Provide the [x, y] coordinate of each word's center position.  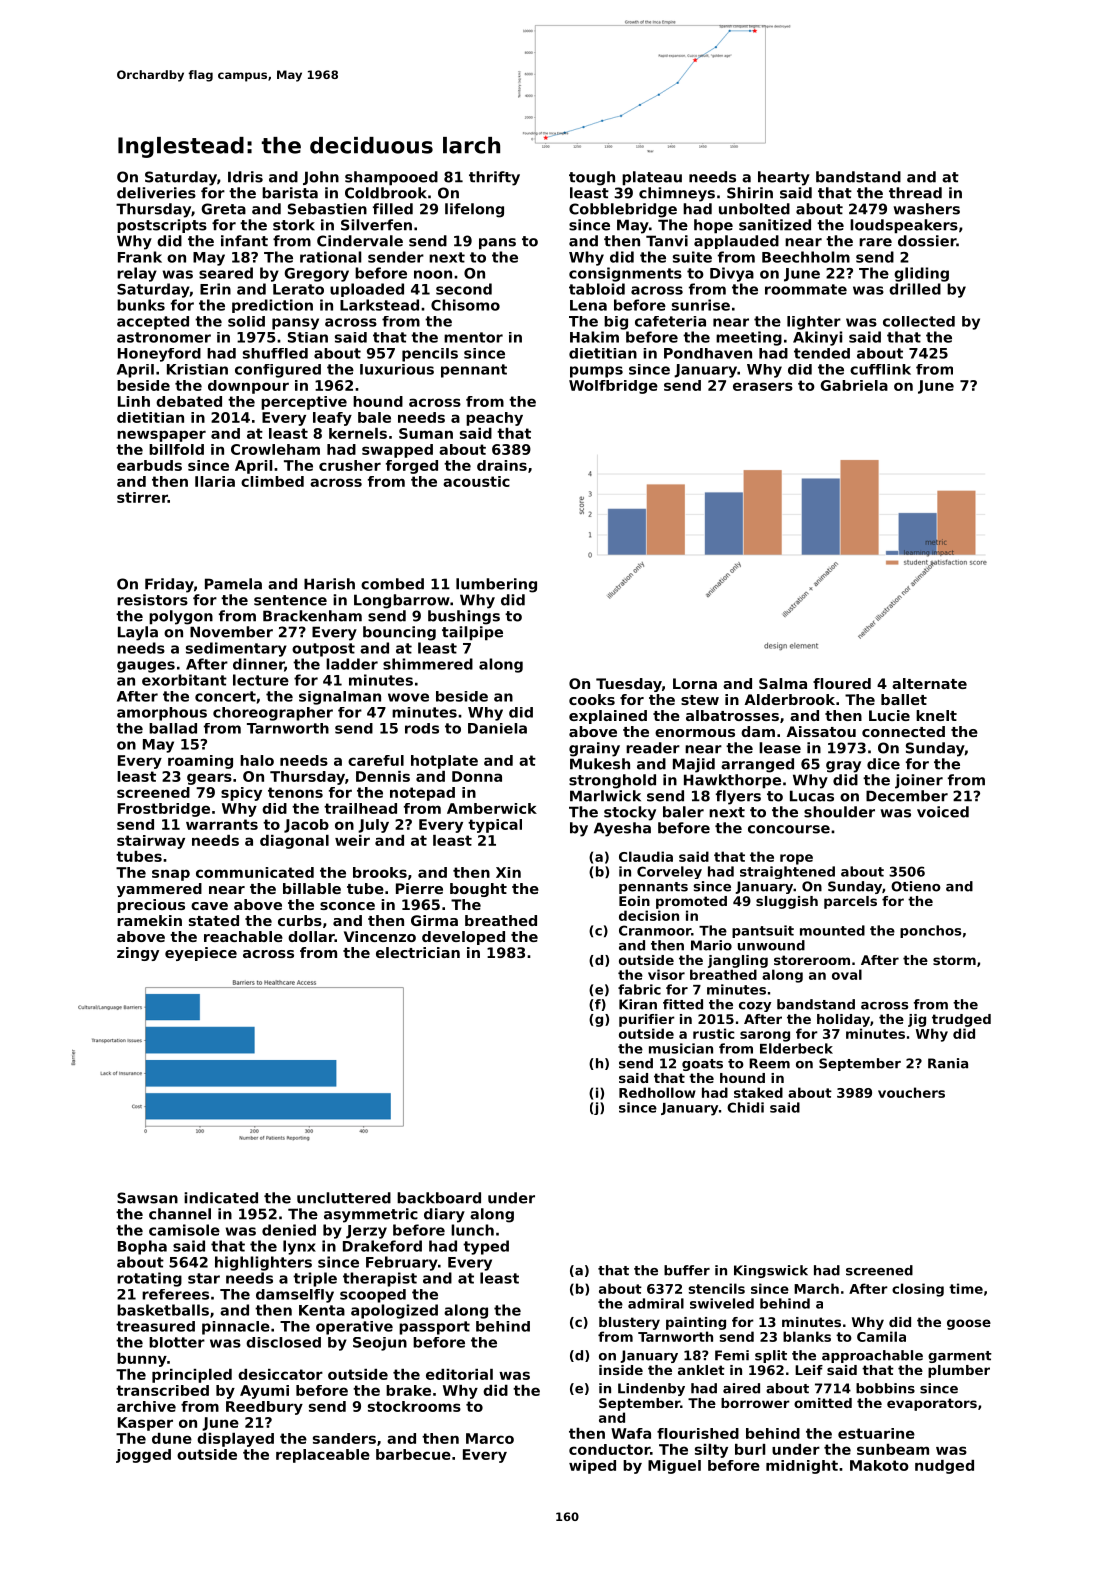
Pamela [233, 584]
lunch [472, 1230]
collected [919, 321]
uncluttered [344, 1198]
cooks [592, 699]
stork [294, 225]
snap [171, 875]
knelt [936, 715]
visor [666, 974]
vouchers [911, 1092]
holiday [843, 1020]
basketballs [163, 1310]
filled [393, 209]
